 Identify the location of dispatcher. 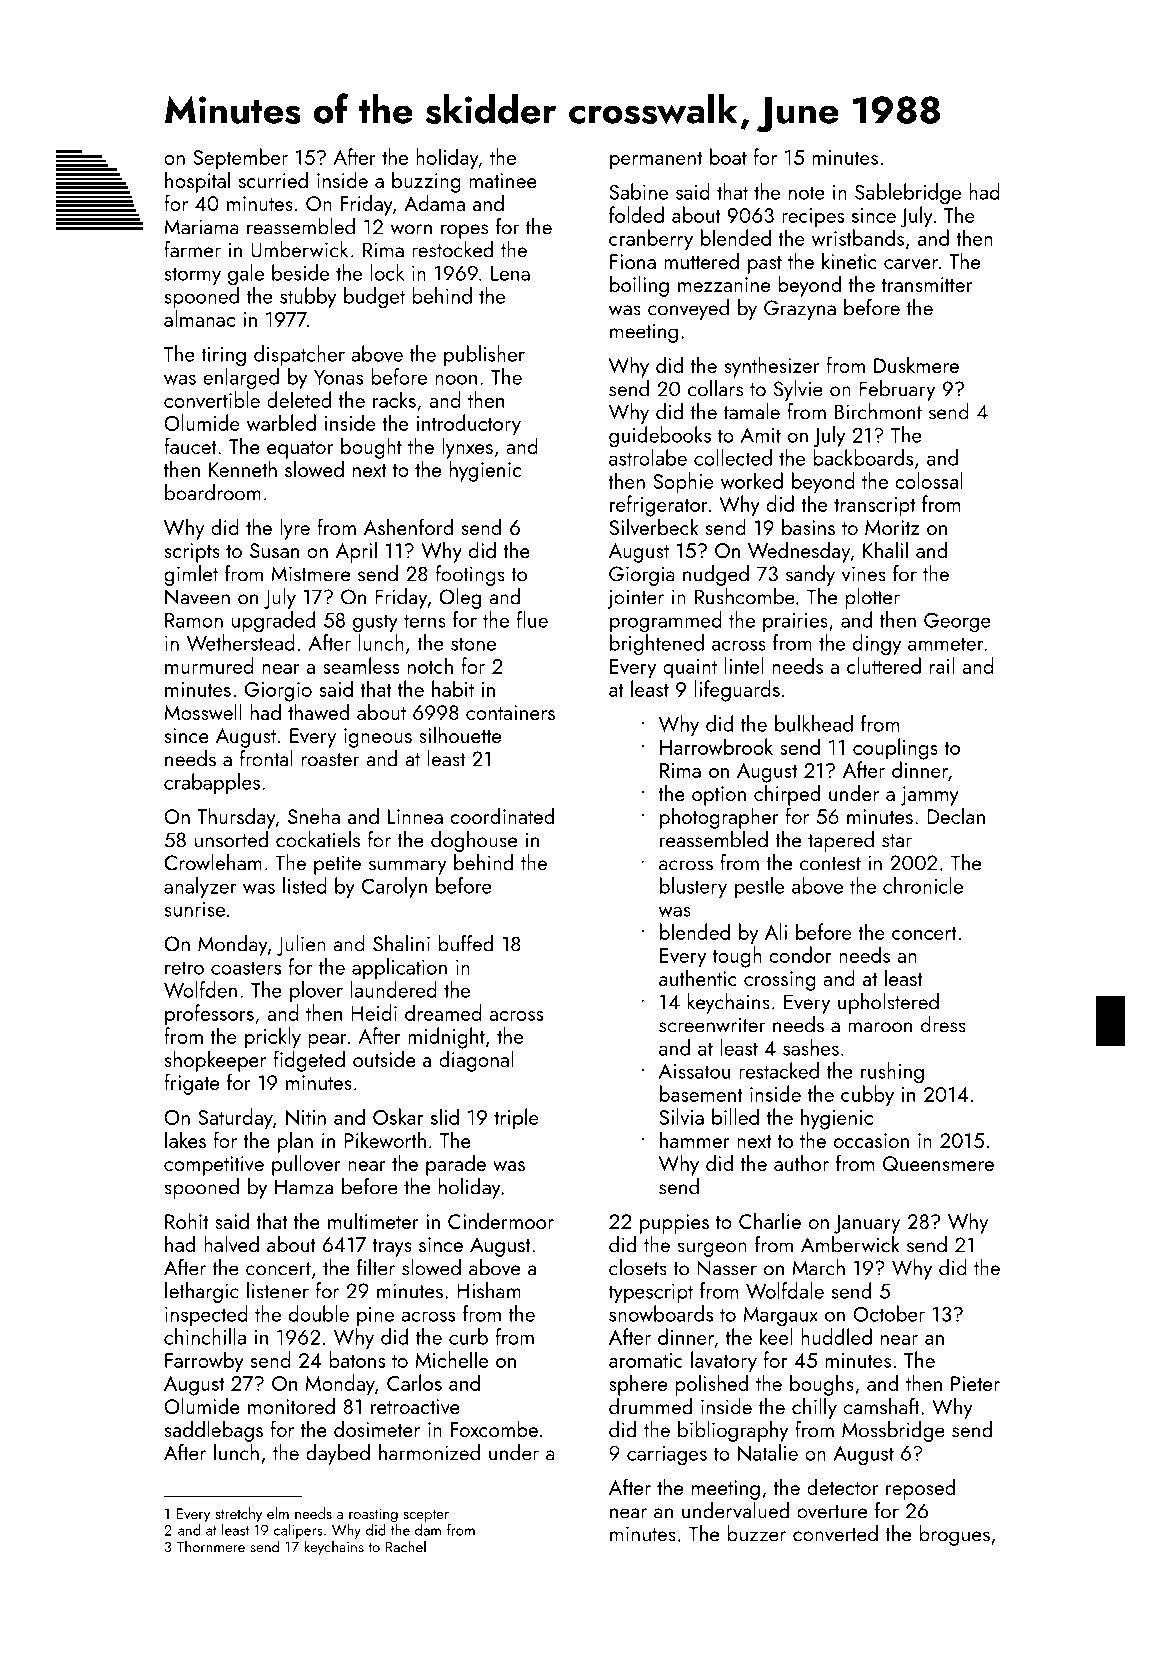
(299, 355).
